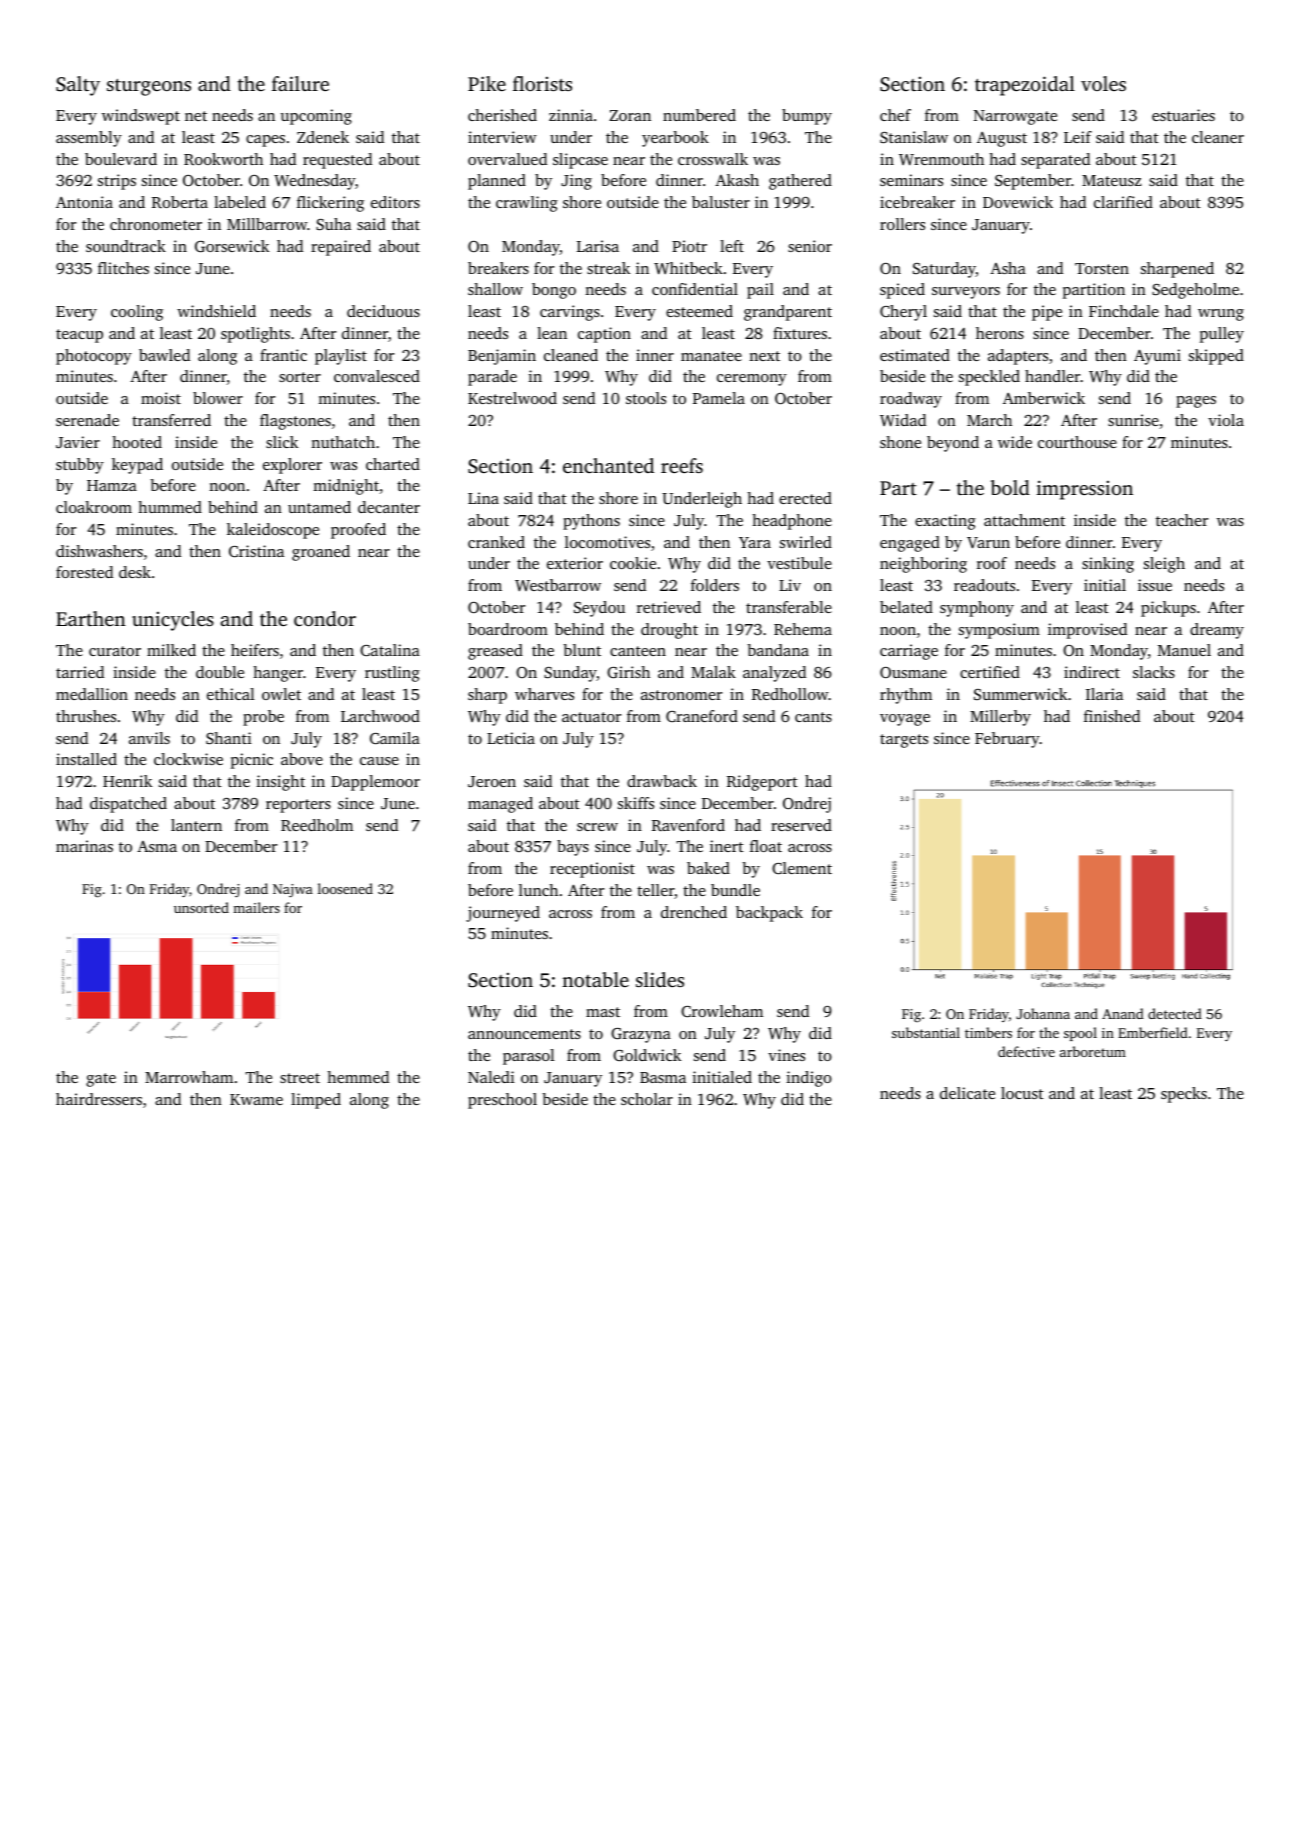 This screenshot has width=1300, height=1838. Describe the element at coordinates (967, 1093) in the screenshot. I see `delicate` at that location.
